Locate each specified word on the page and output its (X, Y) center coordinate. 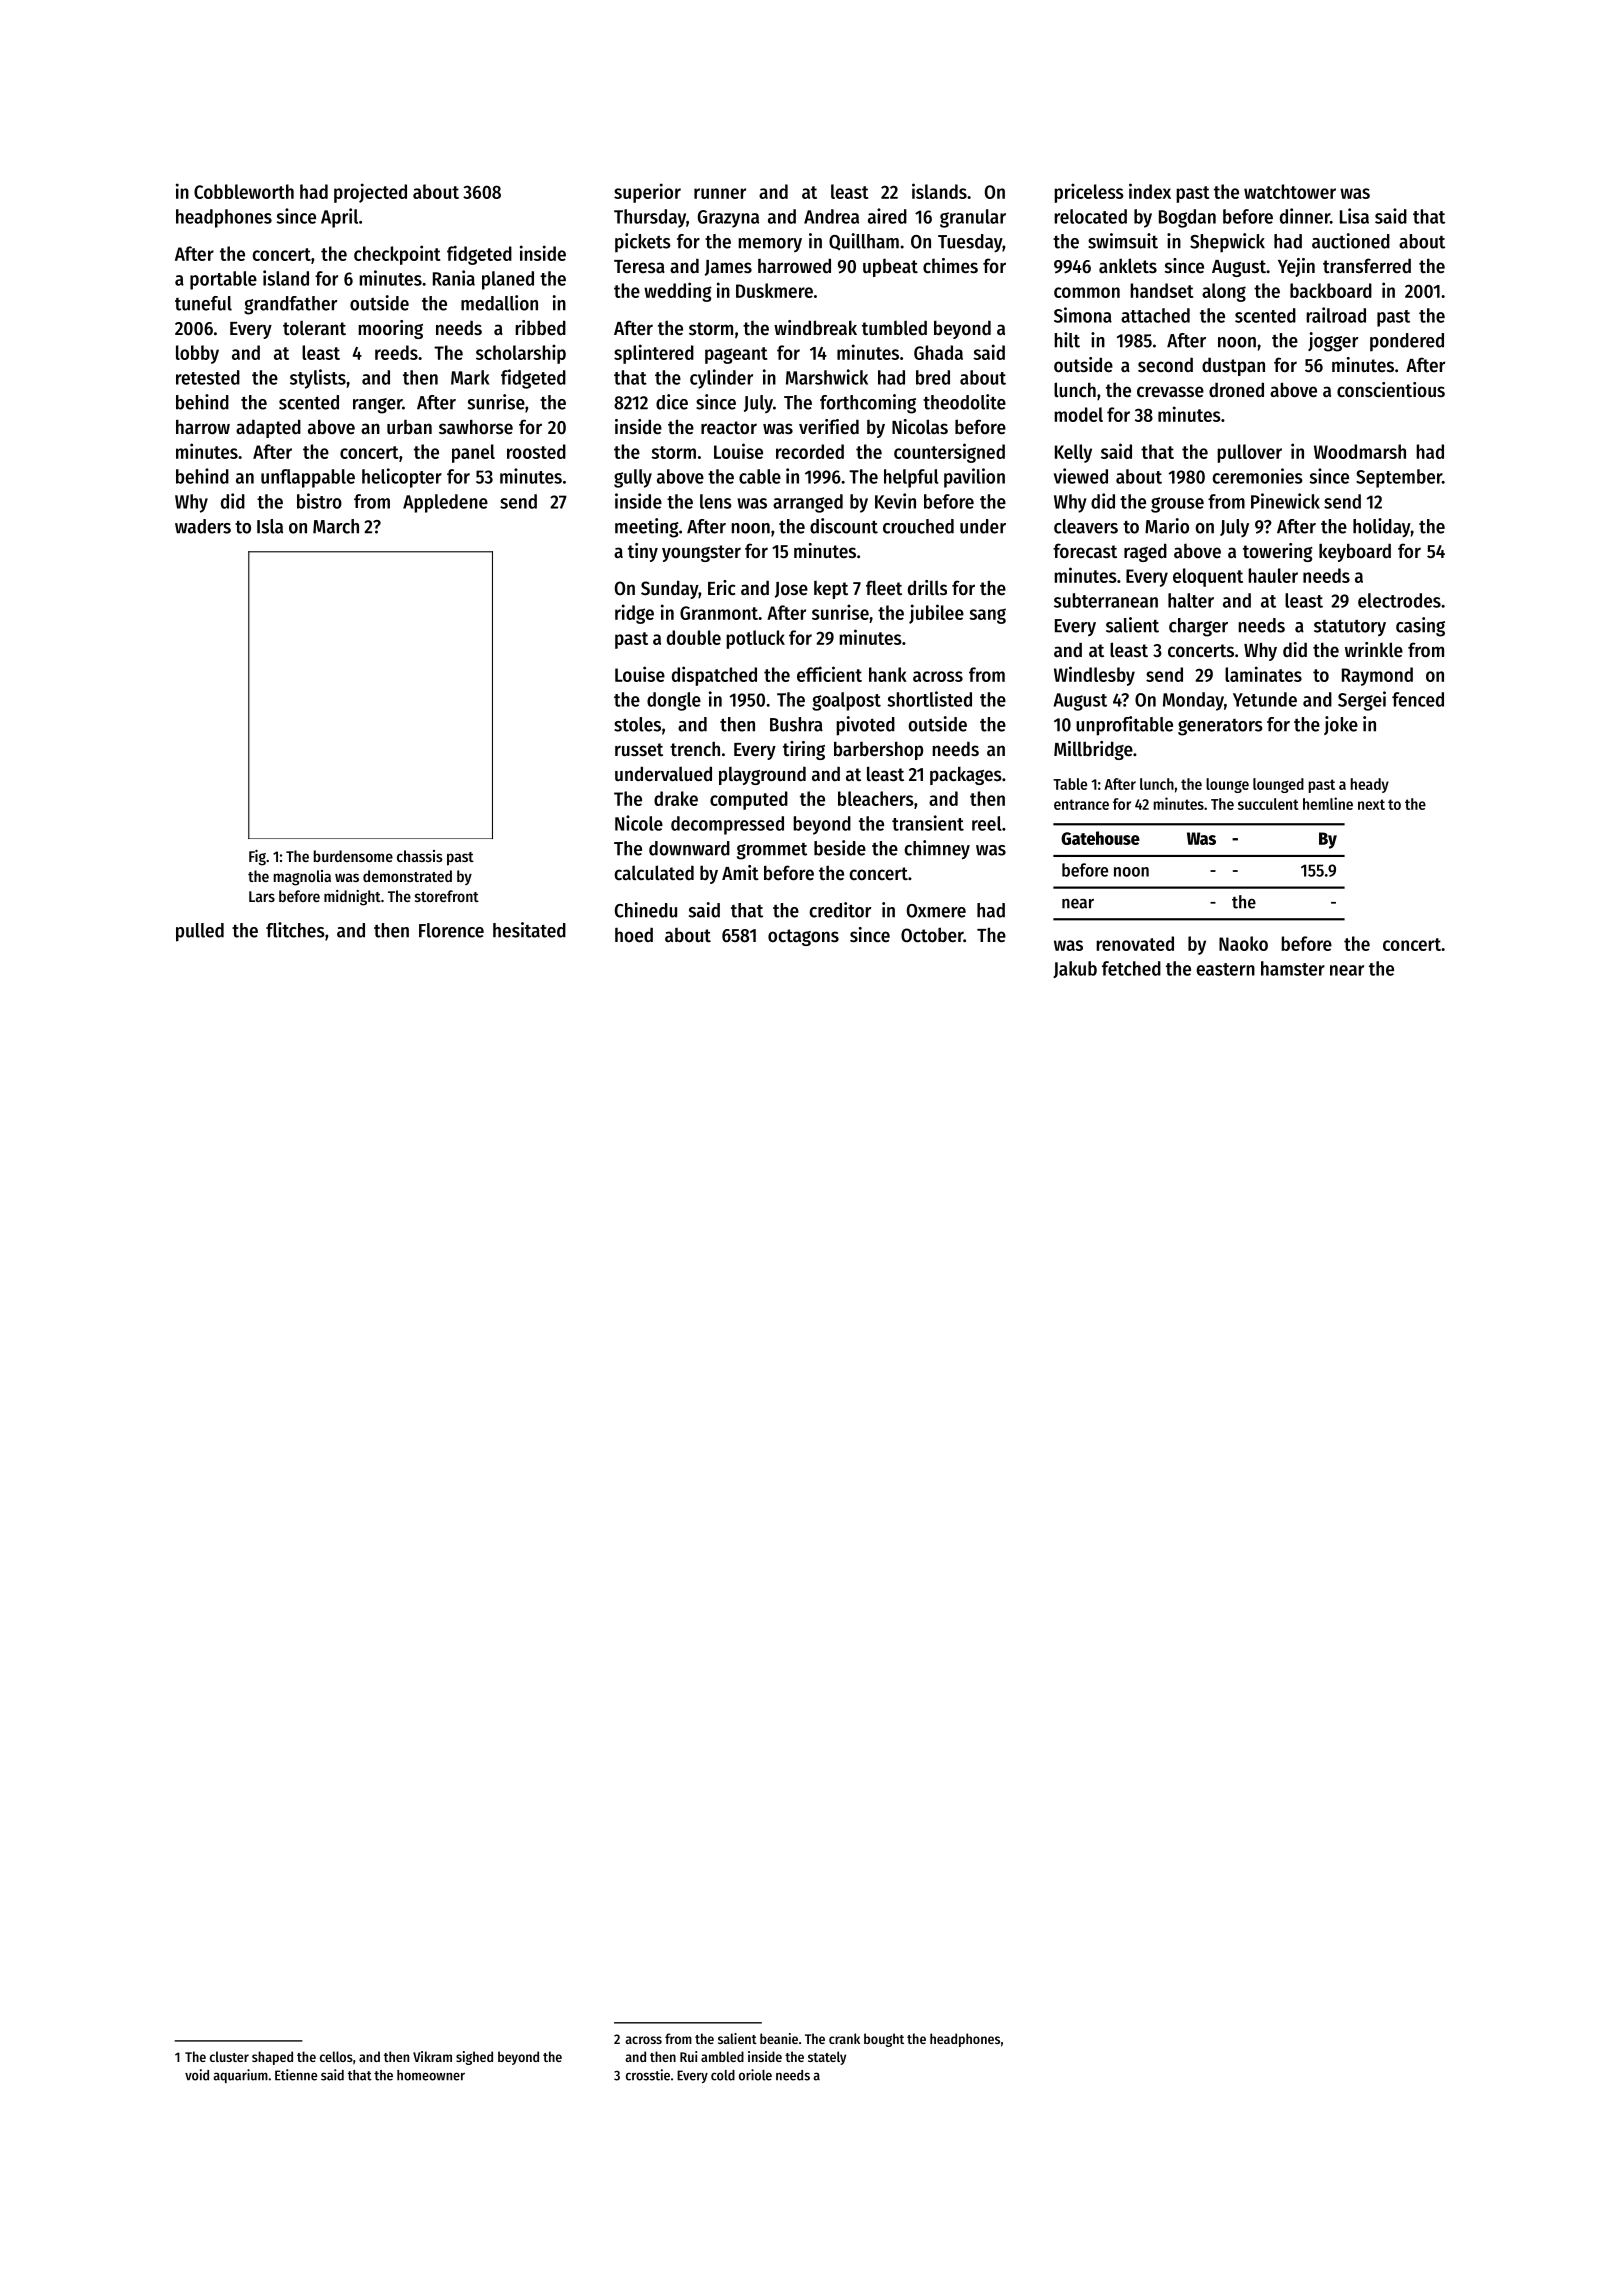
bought (884, 2040)
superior (647, 193)
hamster (1293, 968)
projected (370, 193)
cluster (229, 2056)
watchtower (1290, 191)
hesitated (529, 930)
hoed (634, 935)
